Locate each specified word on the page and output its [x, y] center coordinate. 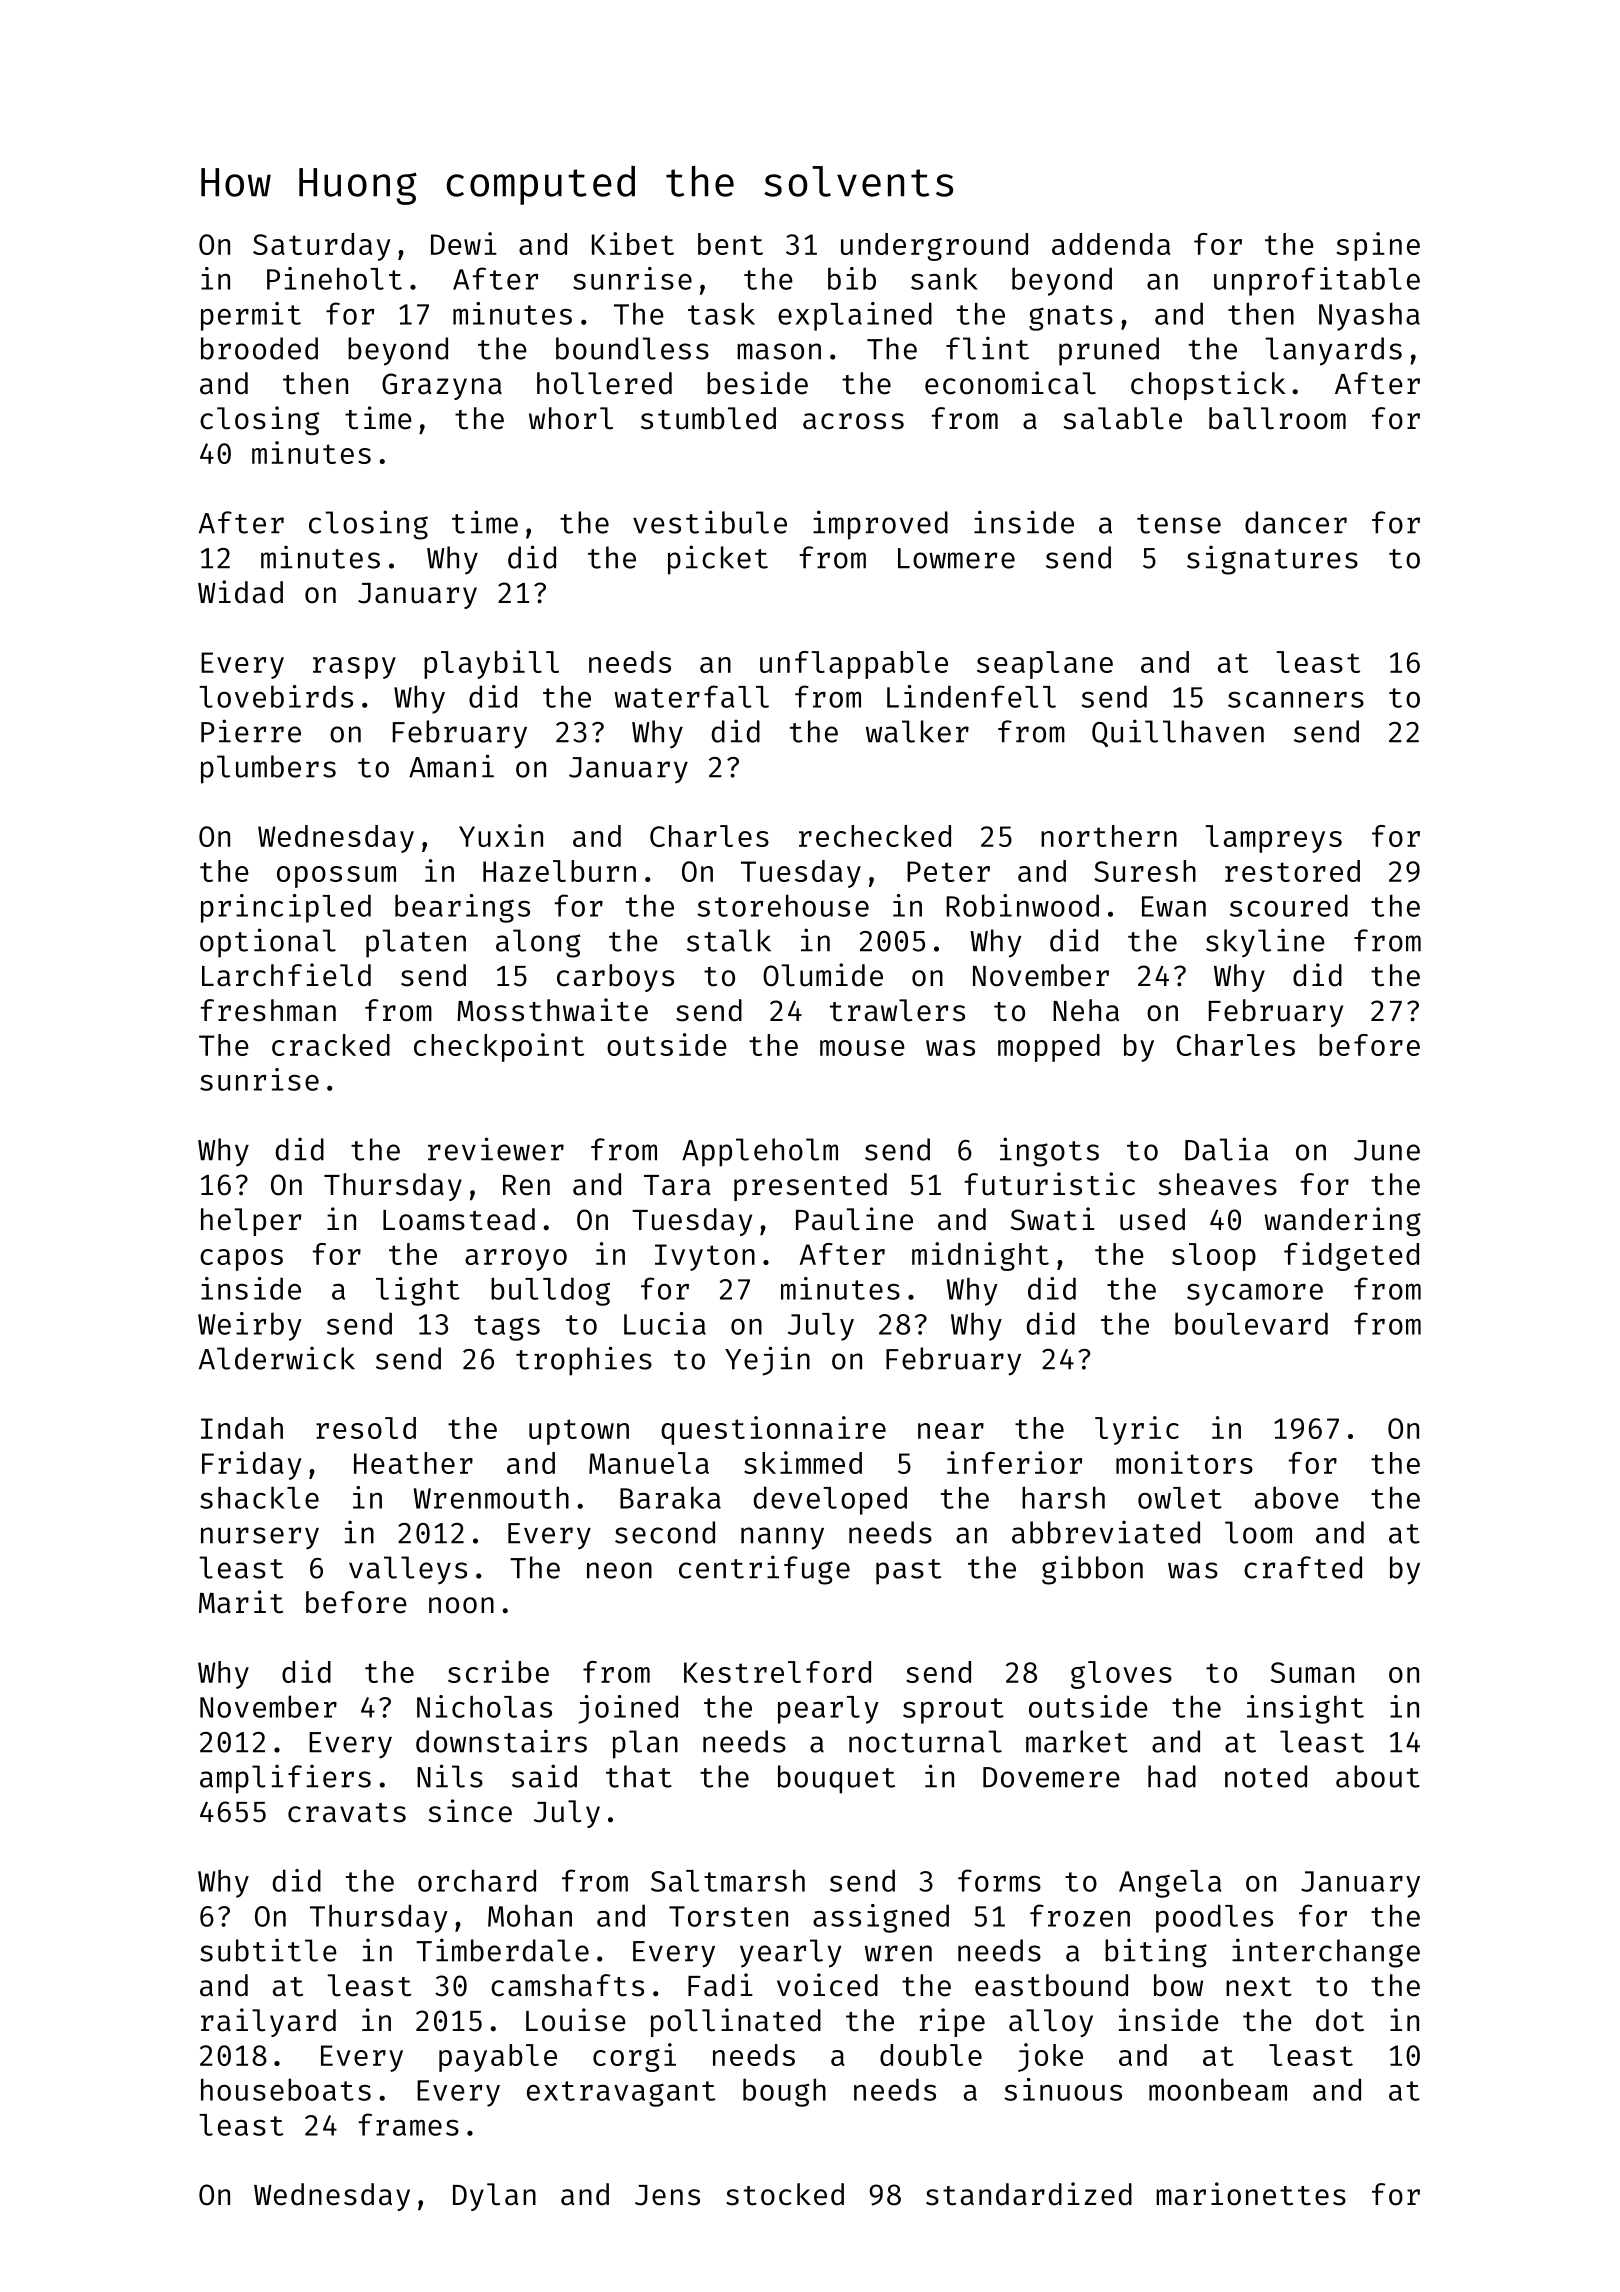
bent [730, 244]
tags [507, 1328]
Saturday [321, 247]
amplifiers [285, 1779]
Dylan [494, 2197]
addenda [1111, 244]
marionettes [1251, 2194]
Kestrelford [777, 1672]
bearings [462, 908]
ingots [1049, 1152]
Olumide [823, 975]
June [1387, 1150]
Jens [667, 2195]
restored [1292, 871]
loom [1258, 1532]
